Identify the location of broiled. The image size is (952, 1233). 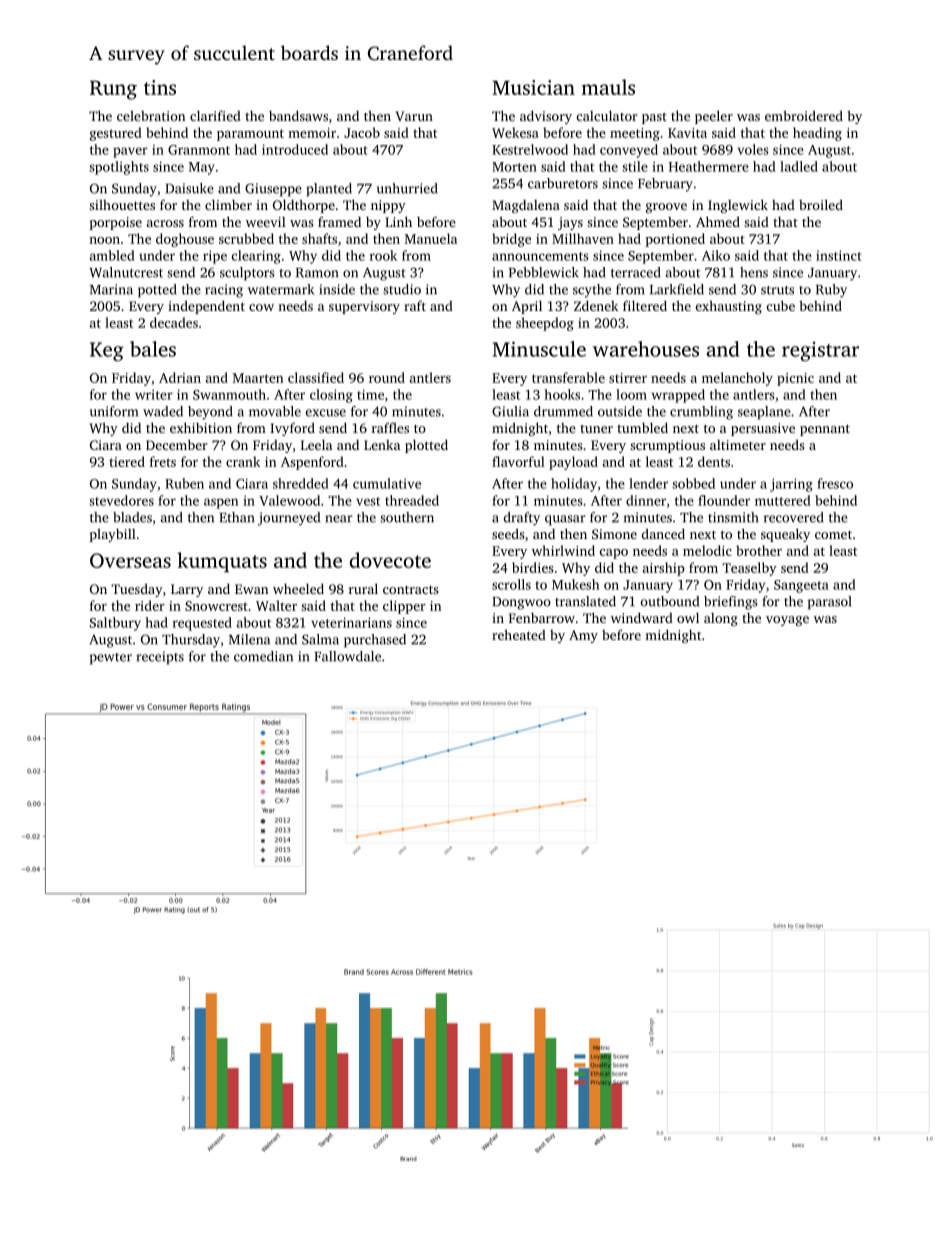
(821, 204).
